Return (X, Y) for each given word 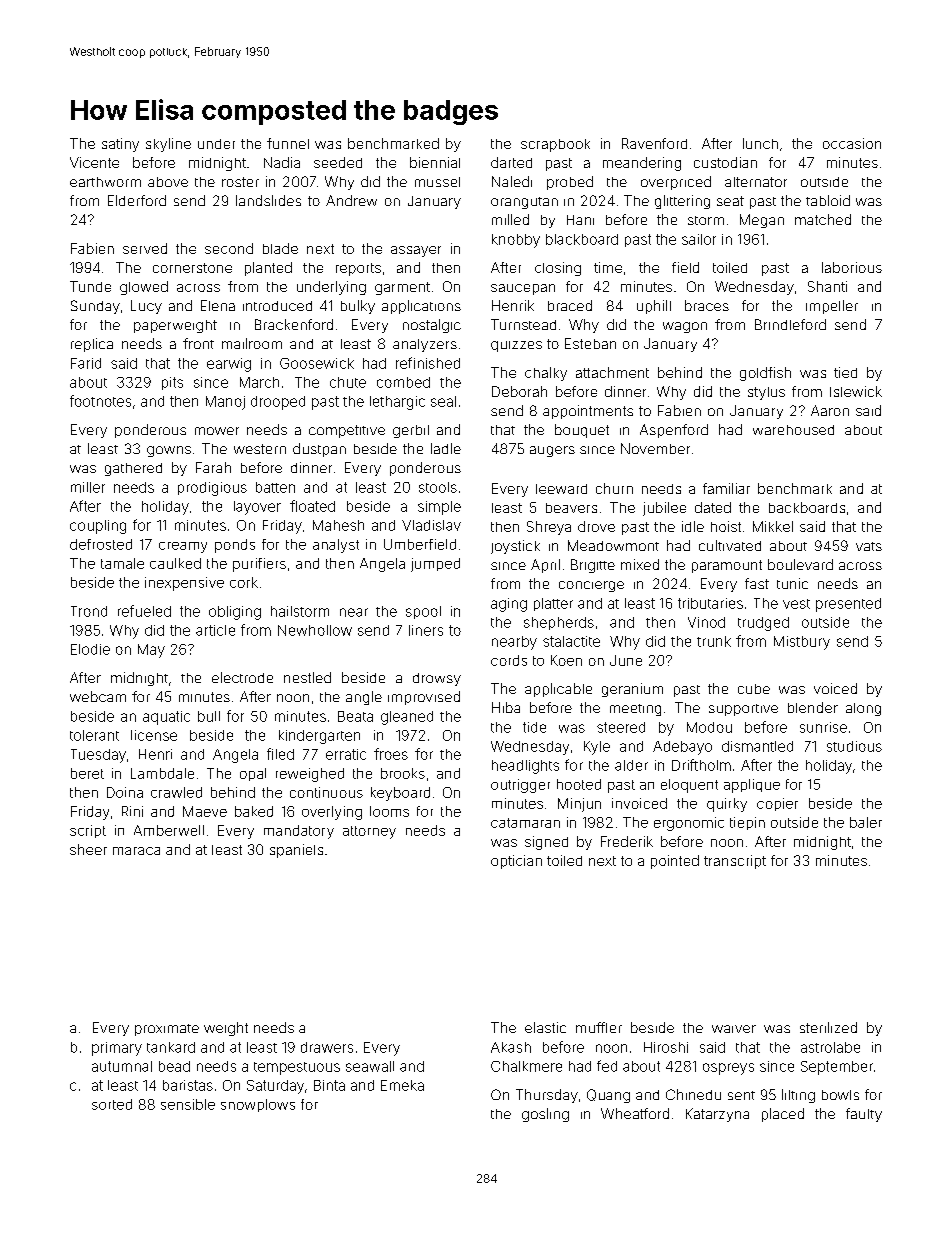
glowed (144, 288)
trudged (763, 624)
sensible (188, 1104)
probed (570, 183)
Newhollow (315, 630)
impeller (832, 307)
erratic (346, 754)
